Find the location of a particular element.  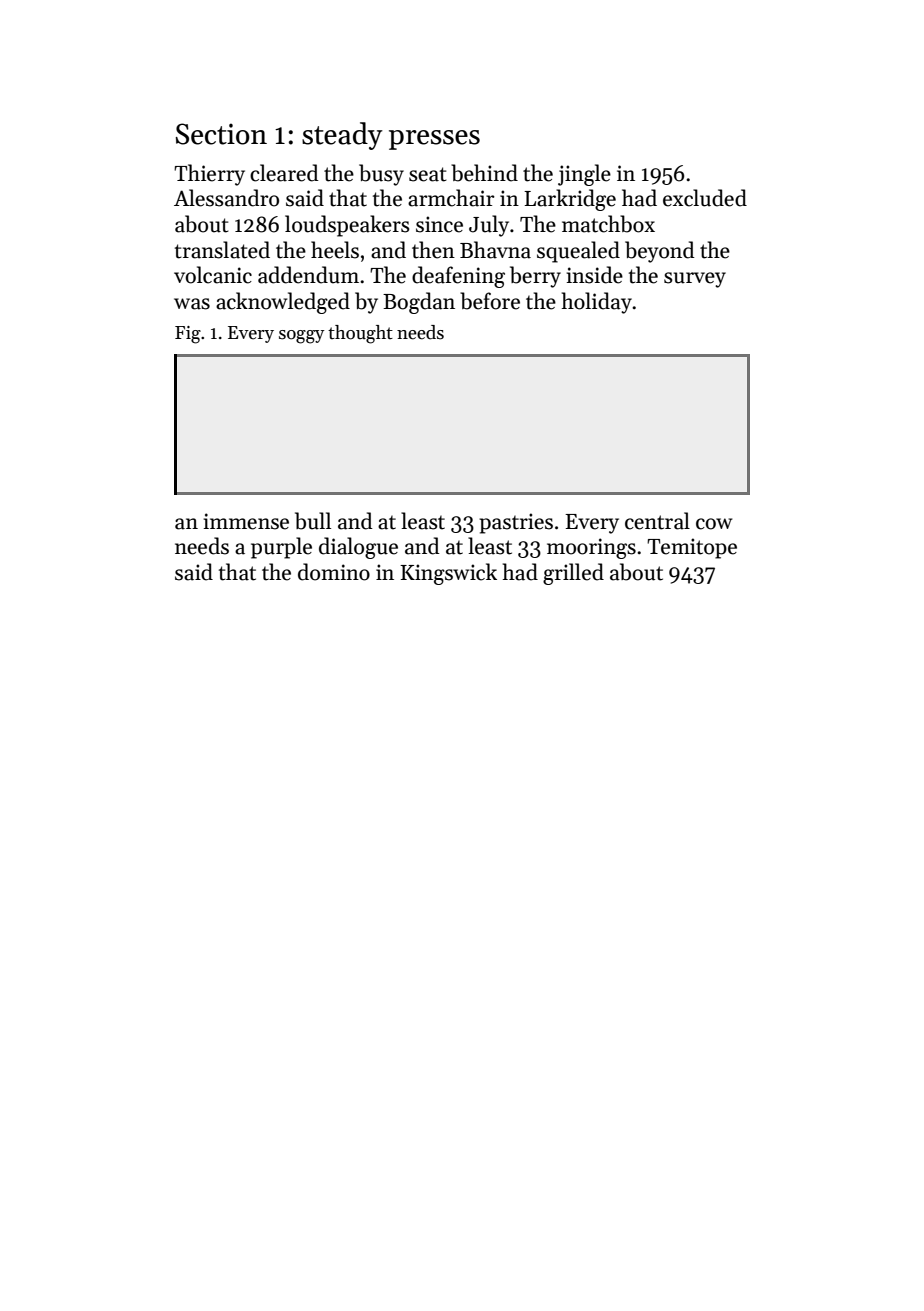

Section is located at coordinates (221, 134).
